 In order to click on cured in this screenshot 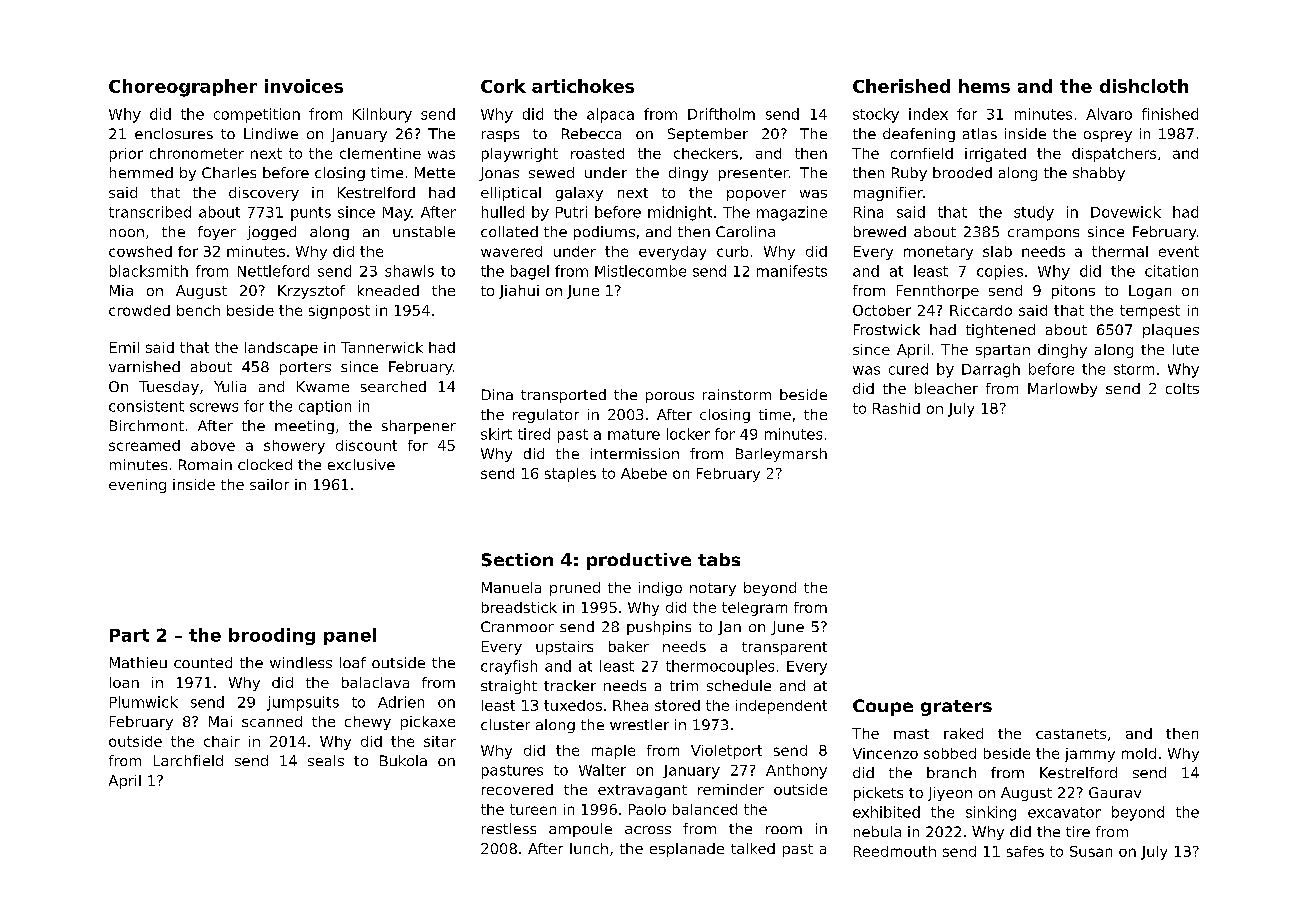, I will do `click(908, 369)`.
